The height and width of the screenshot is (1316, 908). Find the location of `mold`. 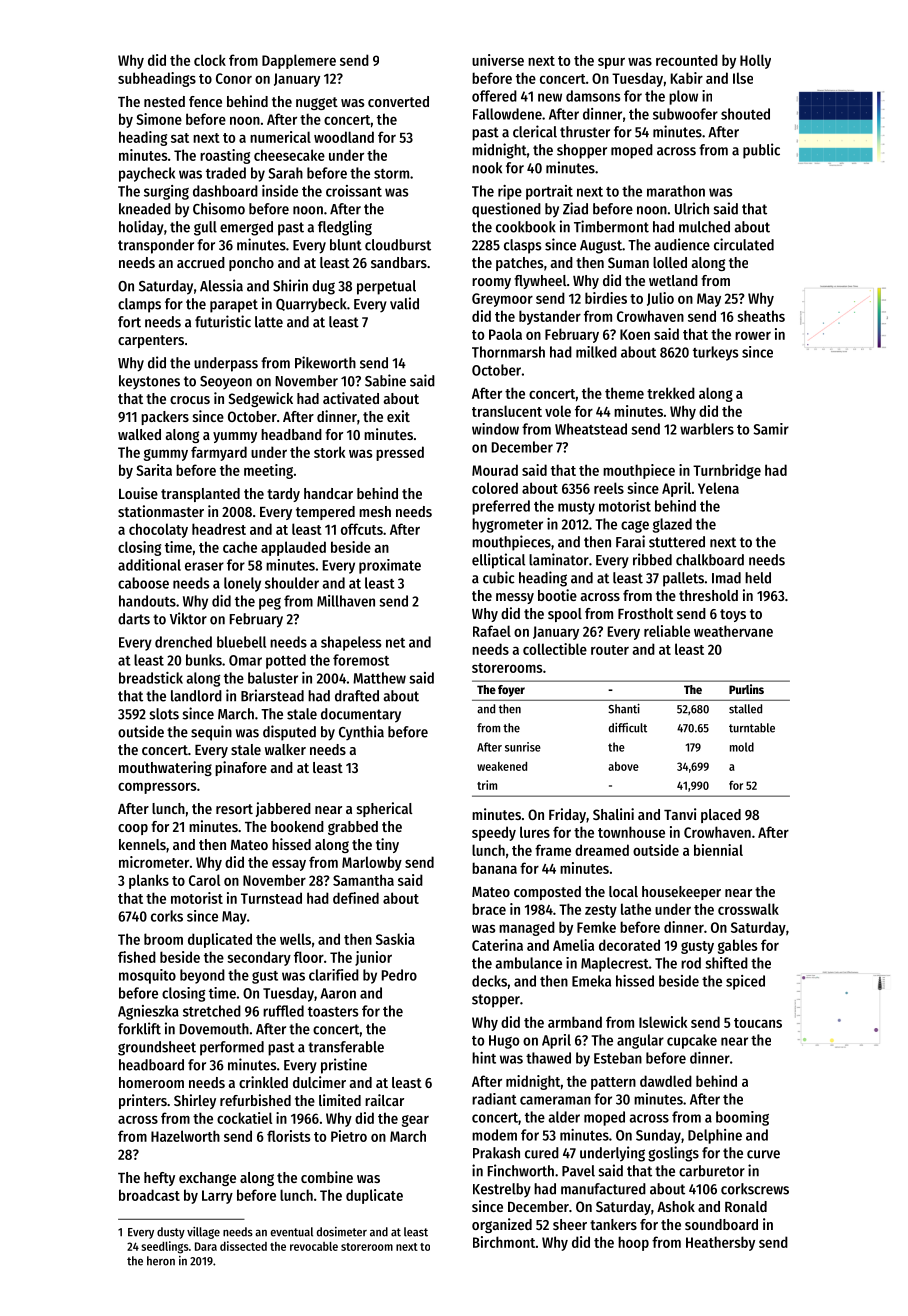

mold is located at coordinates (742, 747).
